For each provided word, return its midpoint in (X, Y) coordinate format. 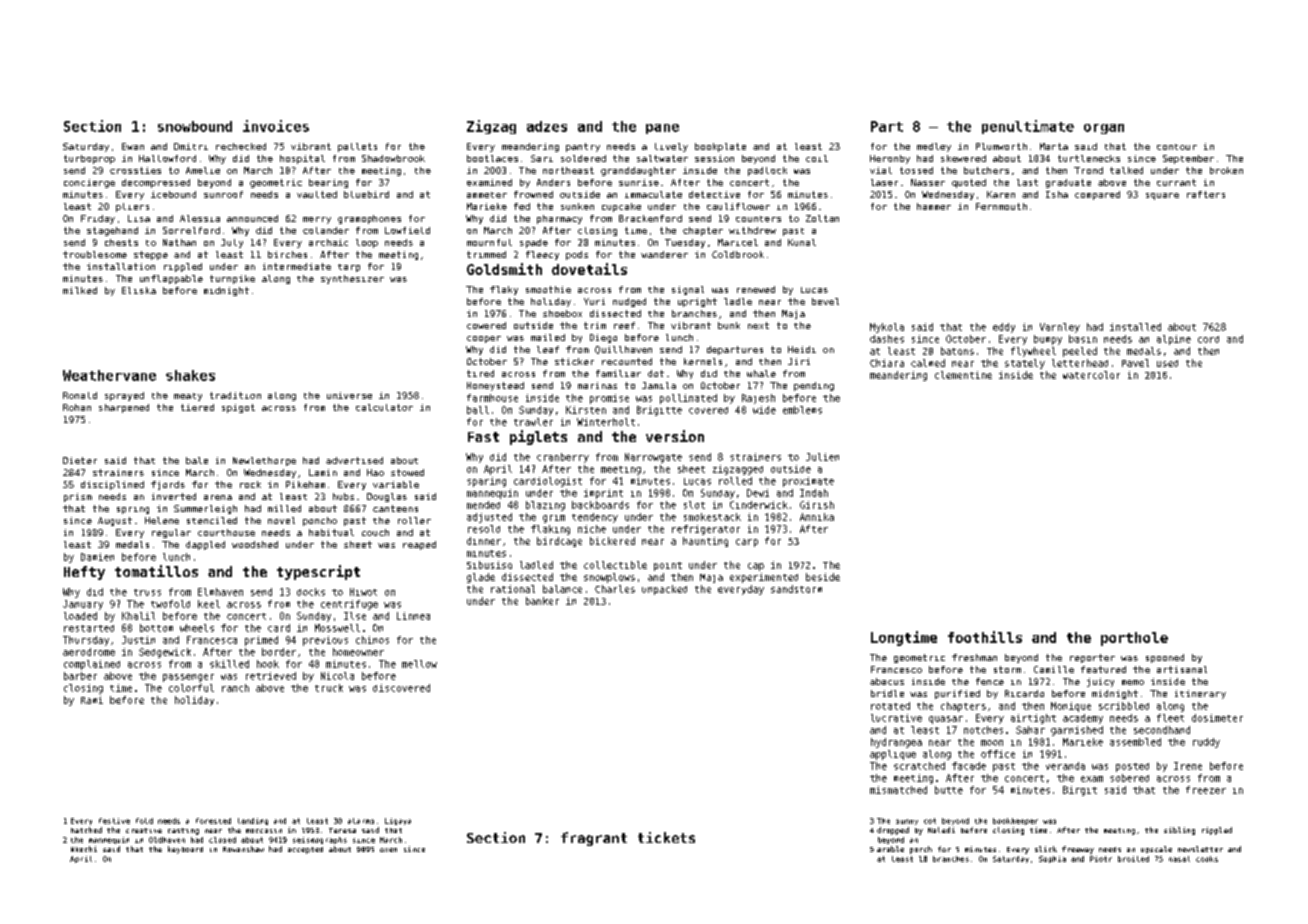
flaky (504, 290)
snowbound (195, 126)
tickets (666, 837)
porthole (1134, 639)
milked (80, 290)
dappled (205, 545)
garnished (1077, 731)
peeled (1080, 352)
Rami (92, 700)
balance (562, 589)
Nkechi (84, 849)
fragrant (594, 839)
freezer (1206, 790)
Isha (1057, 194)
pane (662, 129)
